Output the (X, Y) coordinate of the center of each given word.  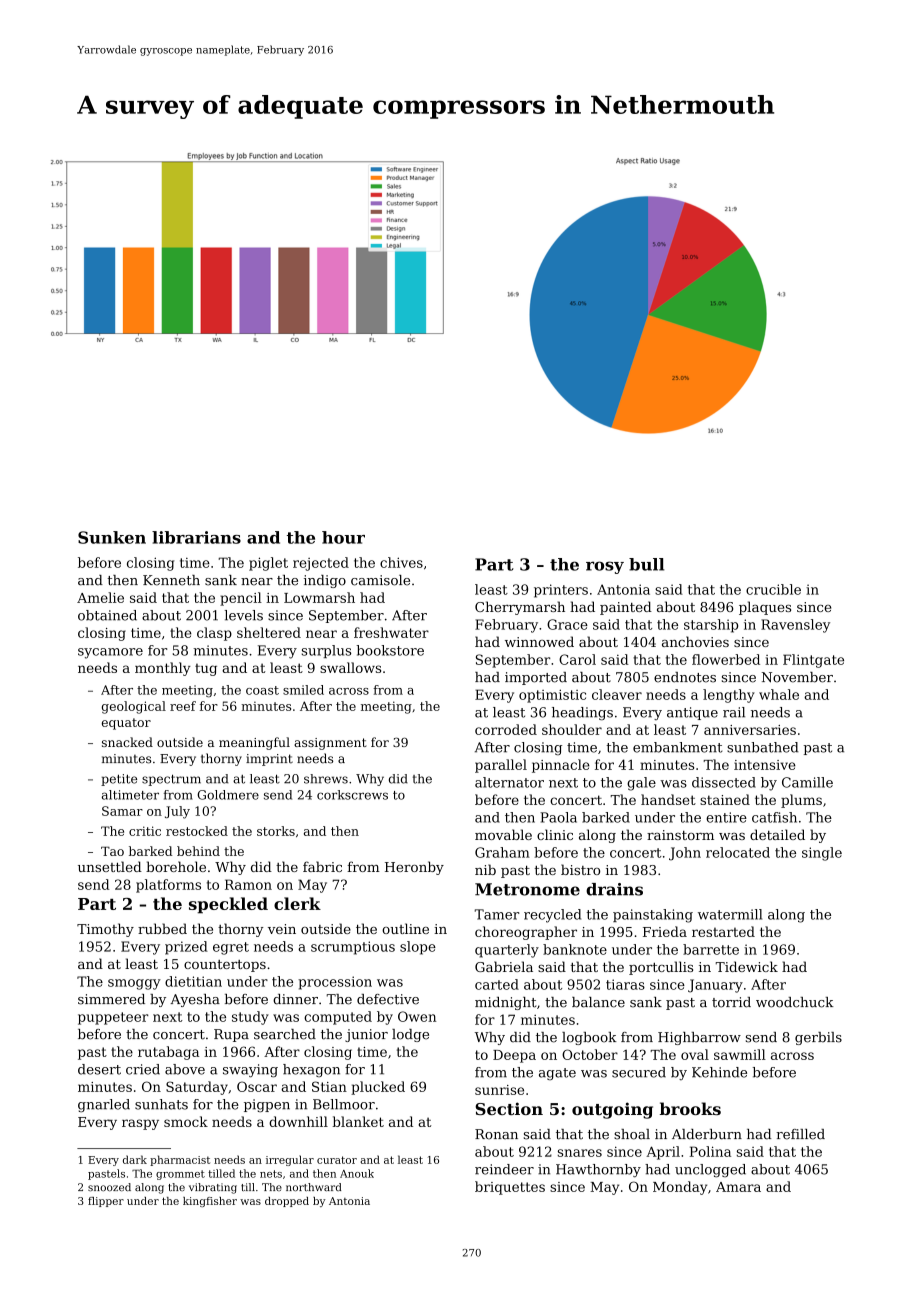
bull (646, 564)
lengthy (729, 696)
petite (119, 780)
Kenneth (171, 580)
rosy (605, 567)
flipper (106, 1202)
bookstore (390, 650)
